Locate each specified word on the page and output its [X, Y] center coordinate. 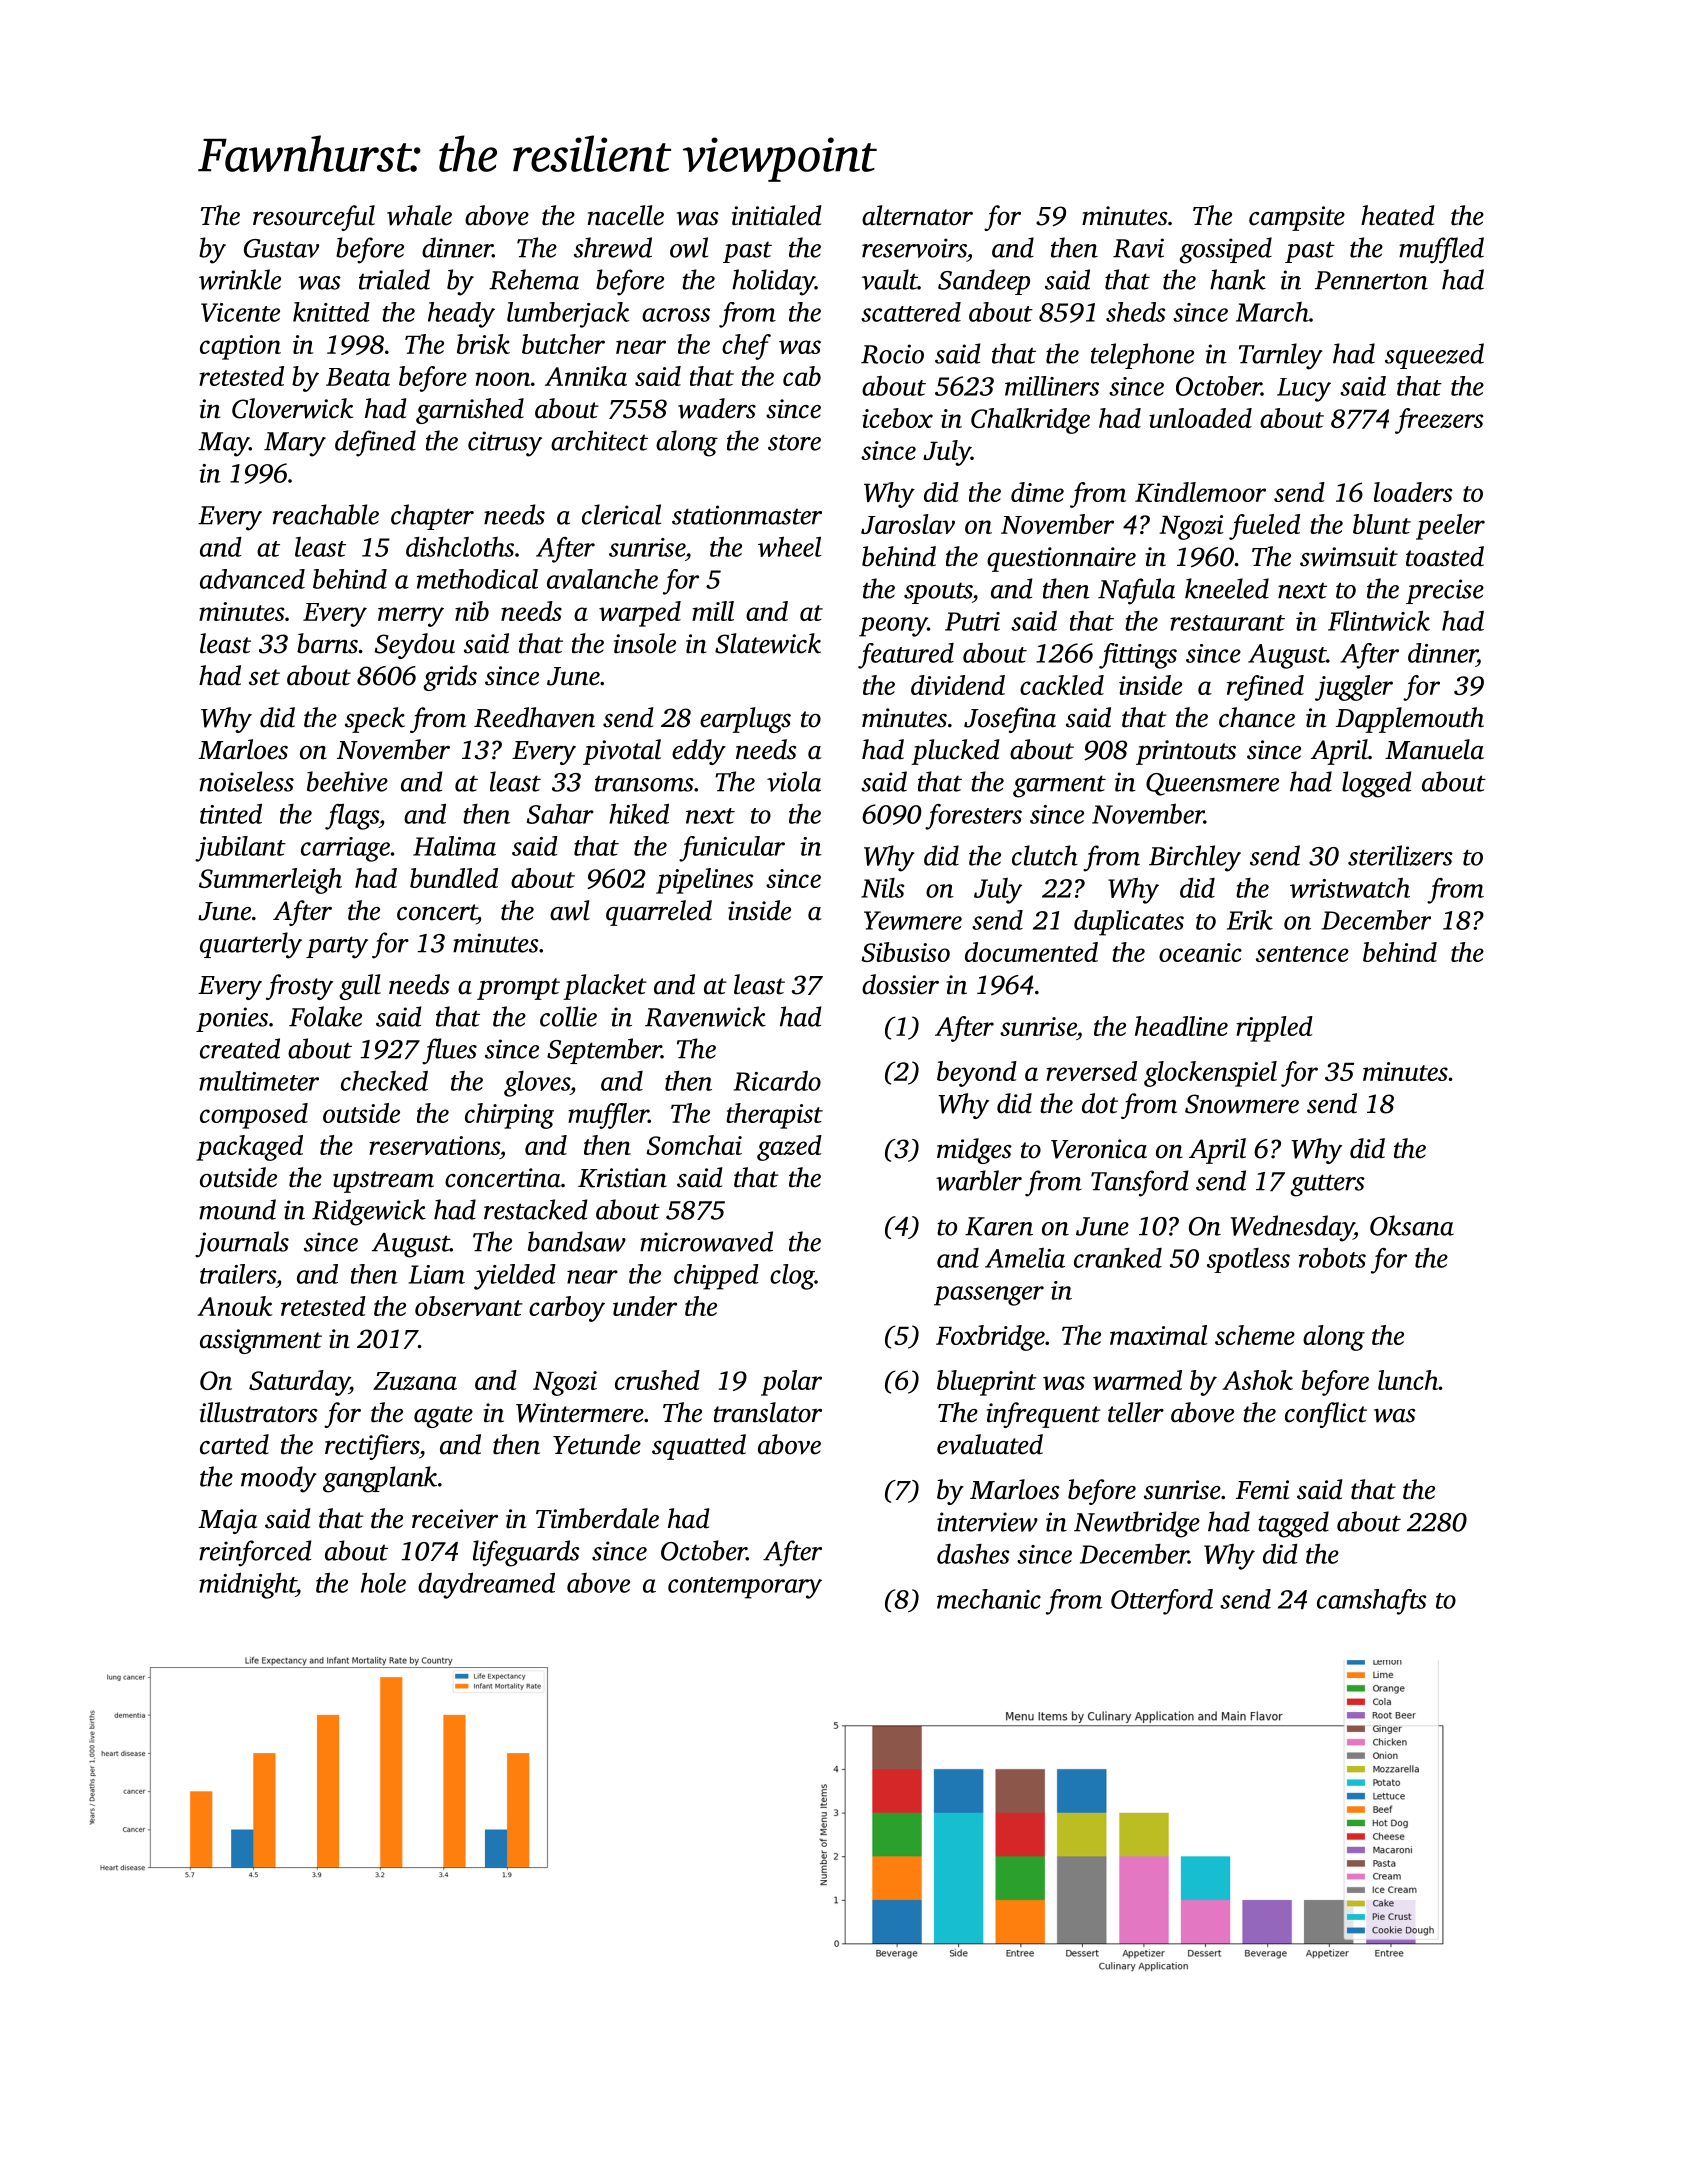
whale [419, 215]
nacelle [625, 215]
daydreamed [486, 1586]
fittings [1138, 656]
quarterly [251, 945]
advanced [252, 579]
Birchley [1195, 858]
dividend [958, 685]
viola [794, 781]
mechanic [989, 1599]
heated [1398, 215]
